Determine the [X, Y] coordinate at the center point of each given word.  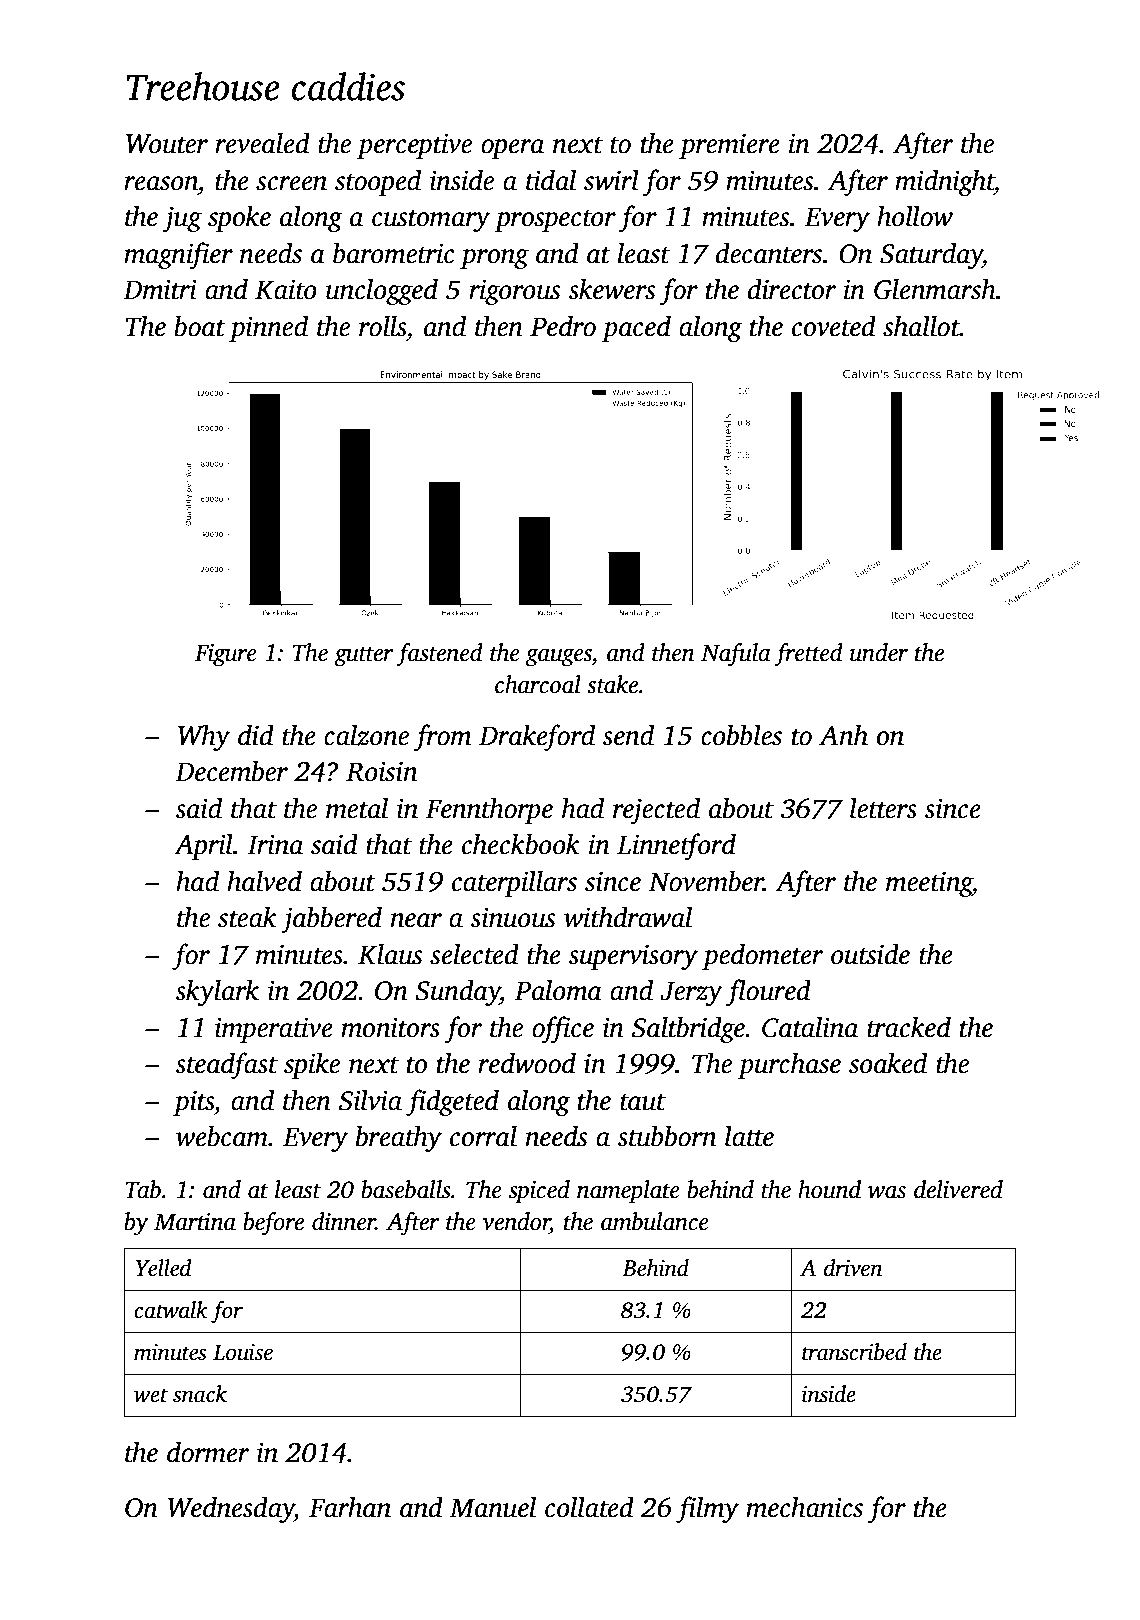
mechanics [804, 1507]
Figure [226, 655]
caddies [348, 86]
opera [512, 149]
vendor [516, 1221]
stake [612, 684]
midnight [944, 182]
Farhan [350, 1507]
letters [883, 808]
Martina [195, 1222]
